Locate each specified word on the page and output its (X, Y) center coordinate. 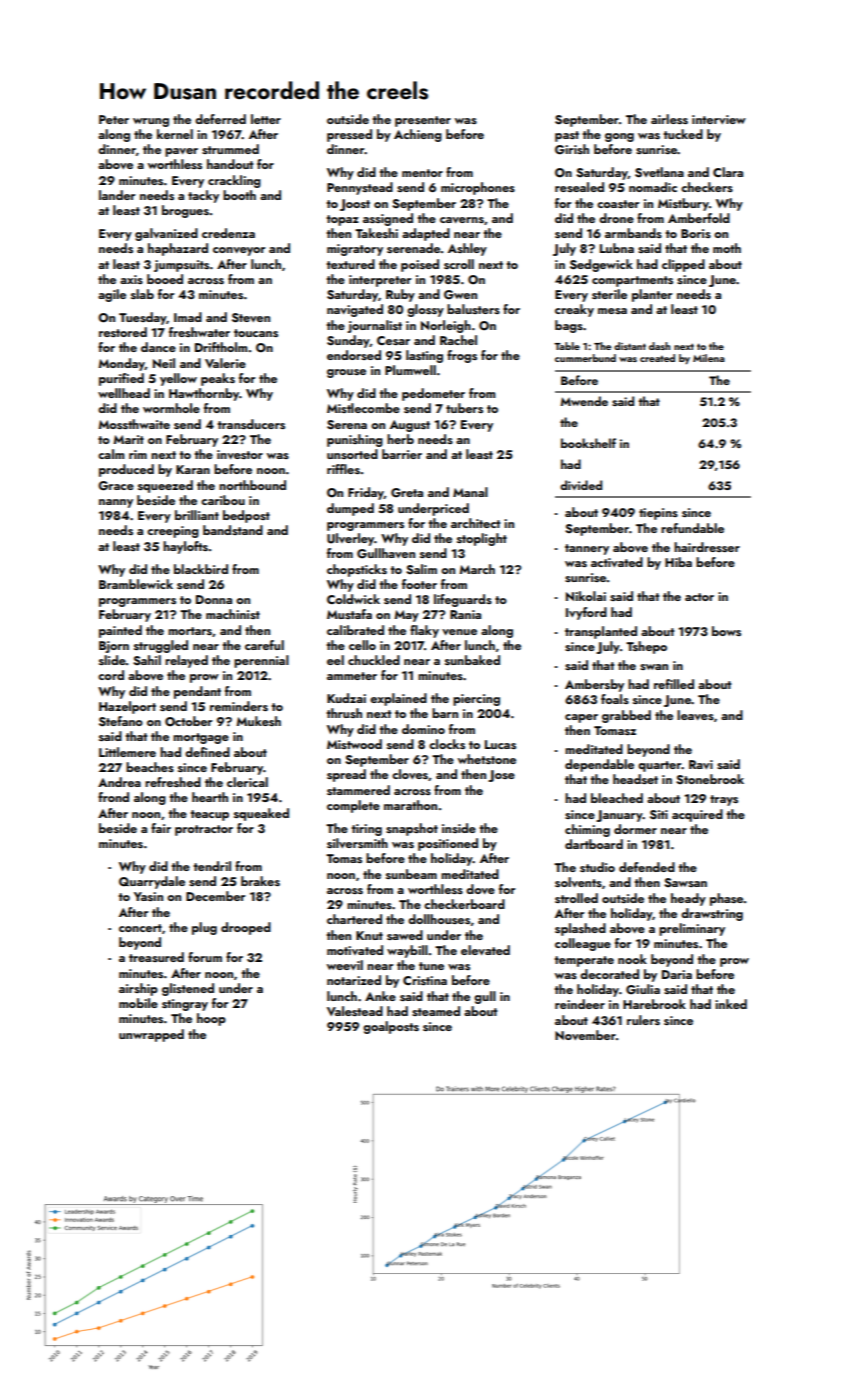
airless (669, 119)
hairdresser (707, 547)
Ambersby (594, 685)
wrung (151, 122)
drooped (246, 928)
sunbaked (472, 660)
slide (112, 660)
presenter (423, 121)
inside (459, 828)
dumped (350, 509)
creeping (173, 532)
